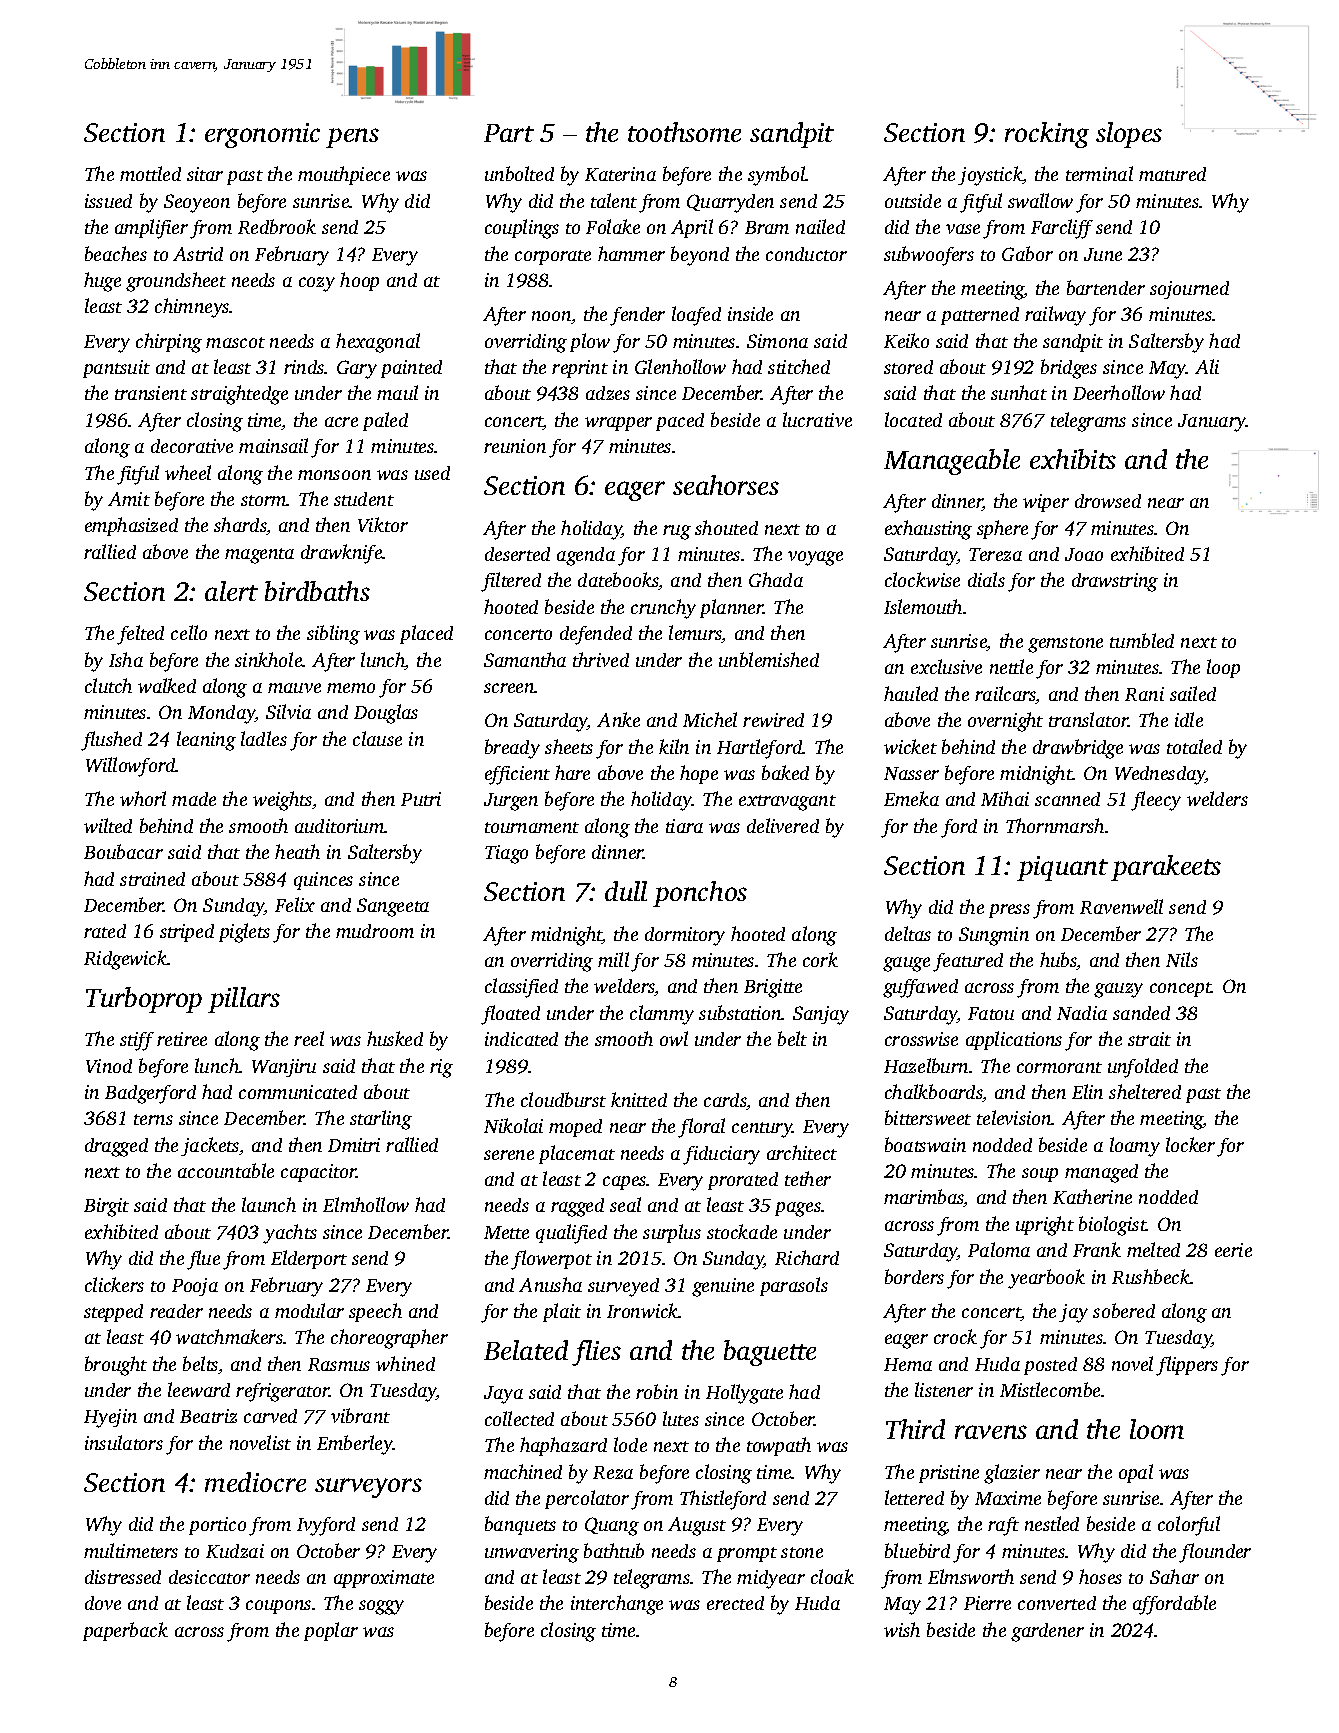 The width and height of the page is (1339, 1733). What do you see at coordinates (1005, 722) in the page?
I see `overnight` at bounding box center [1005, 722].
